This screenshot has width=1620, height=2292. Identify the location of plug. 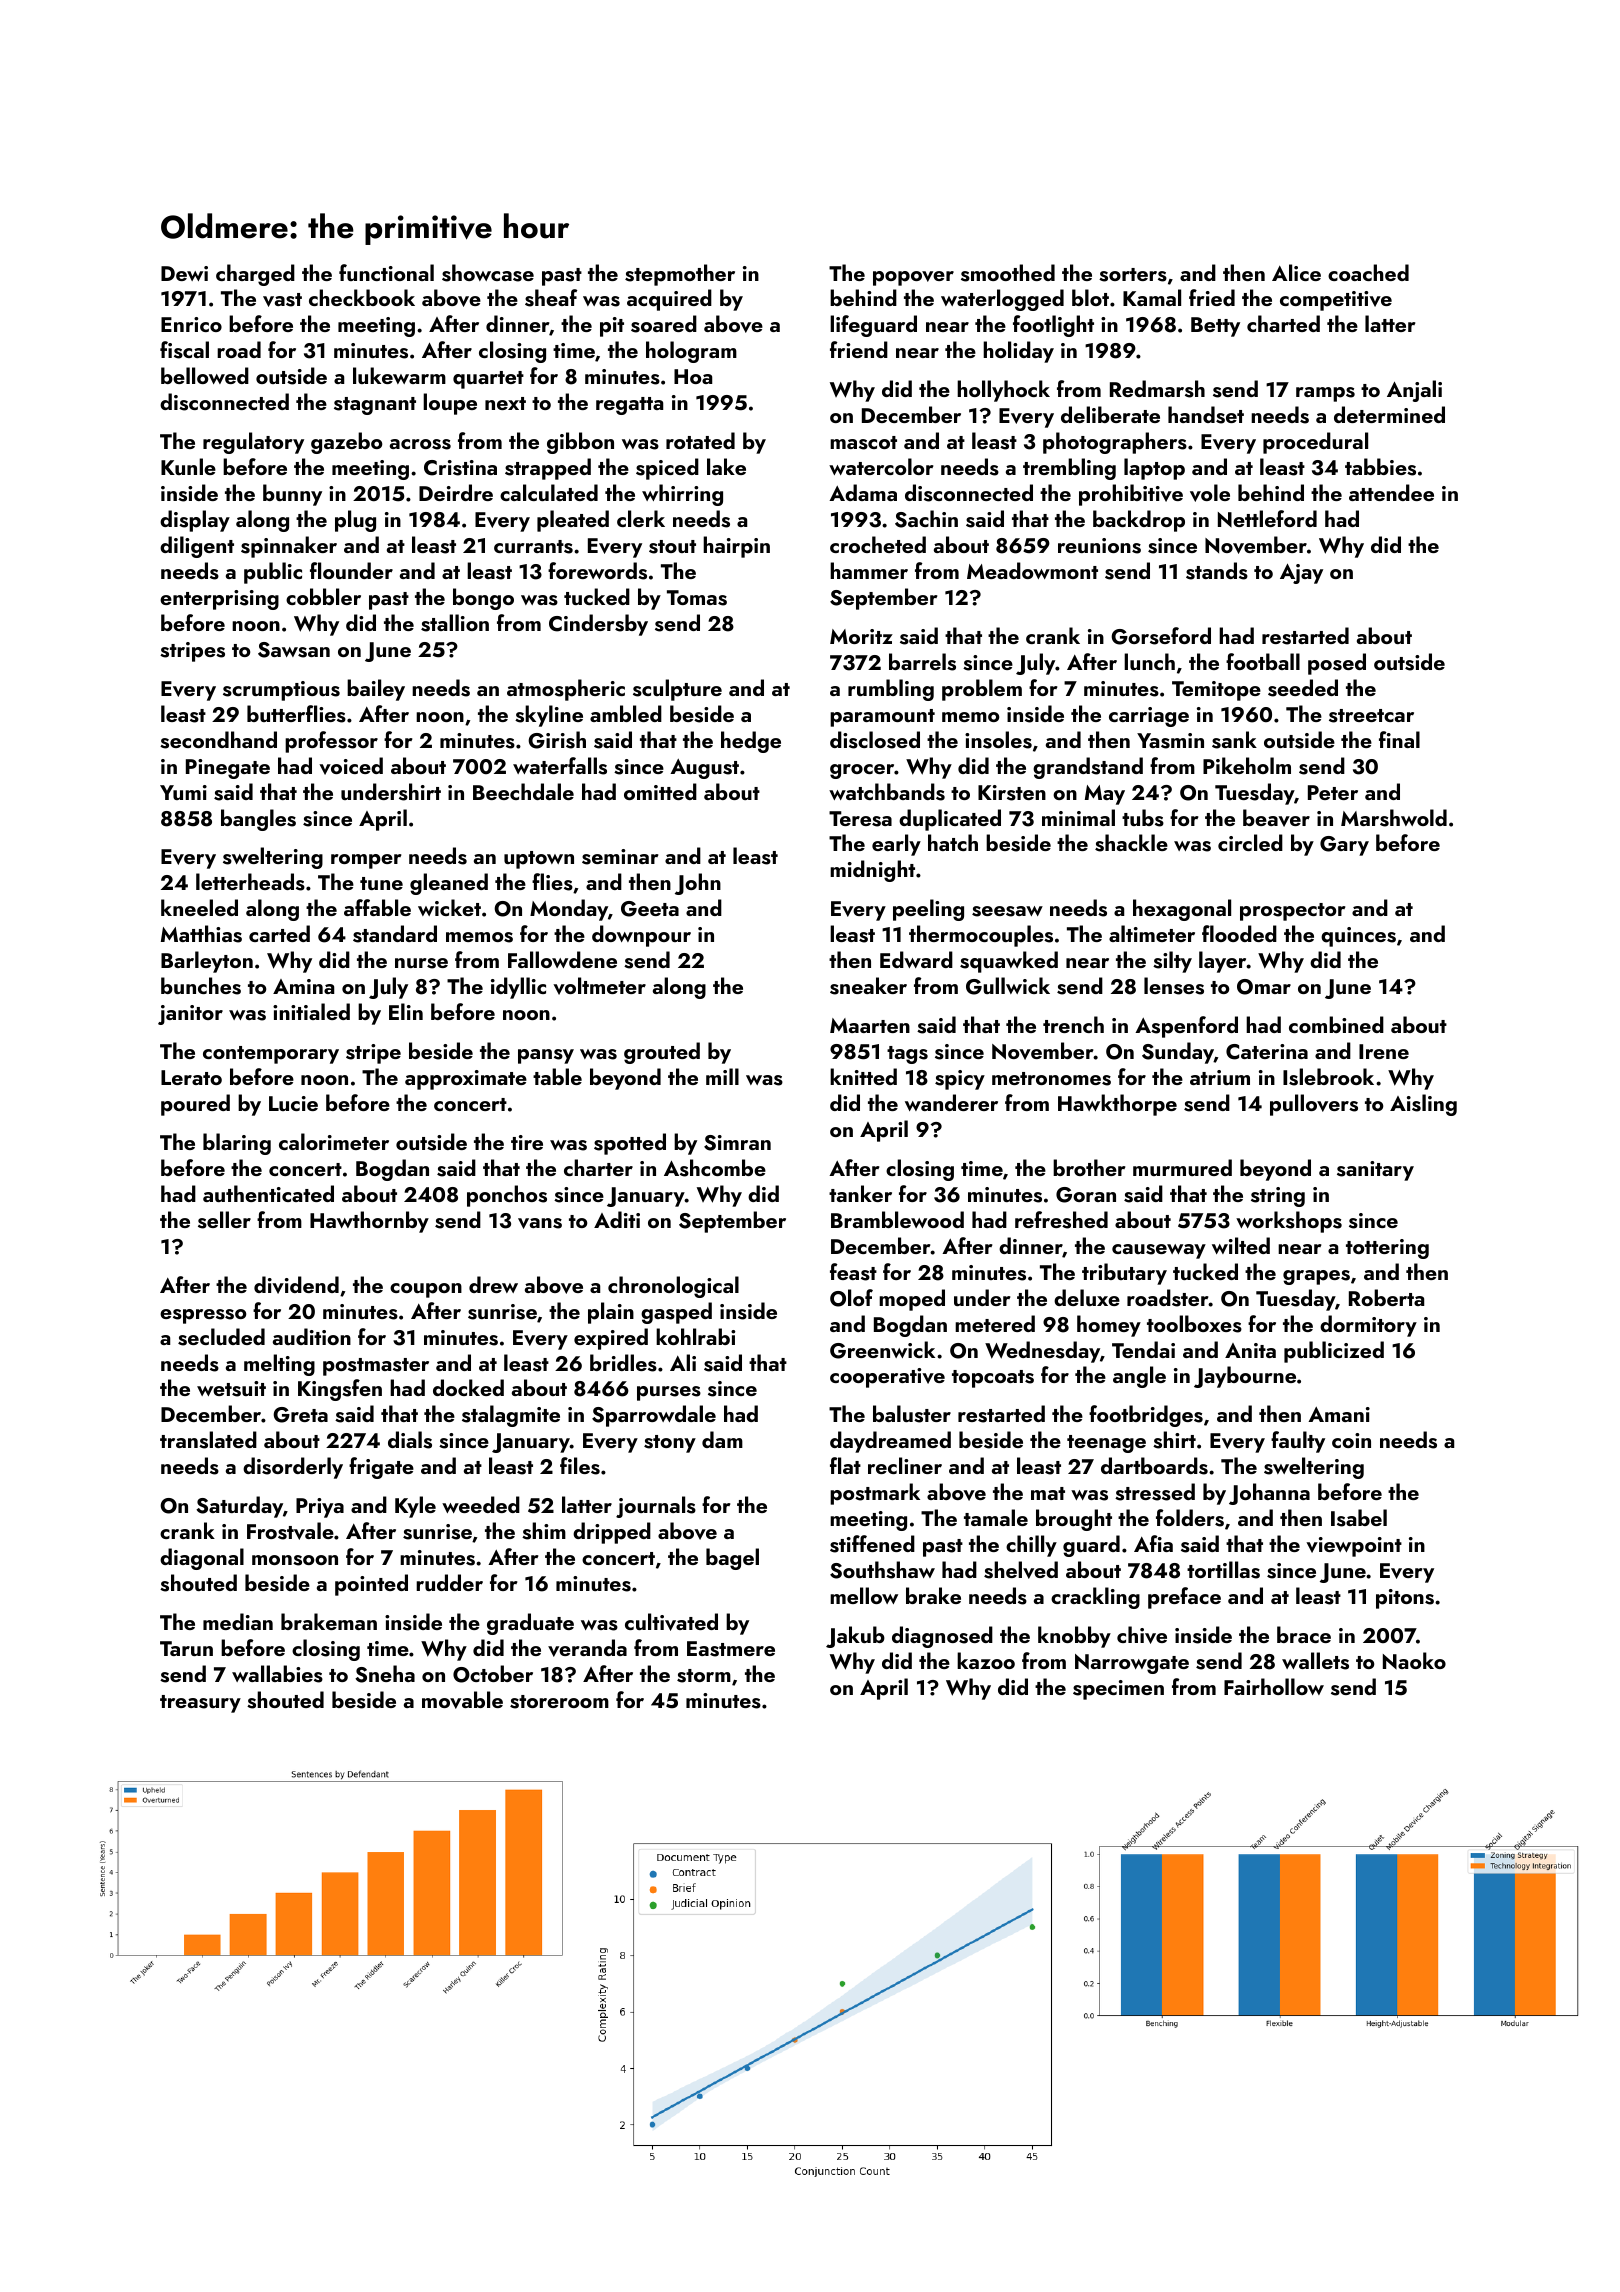
(355, 521).
